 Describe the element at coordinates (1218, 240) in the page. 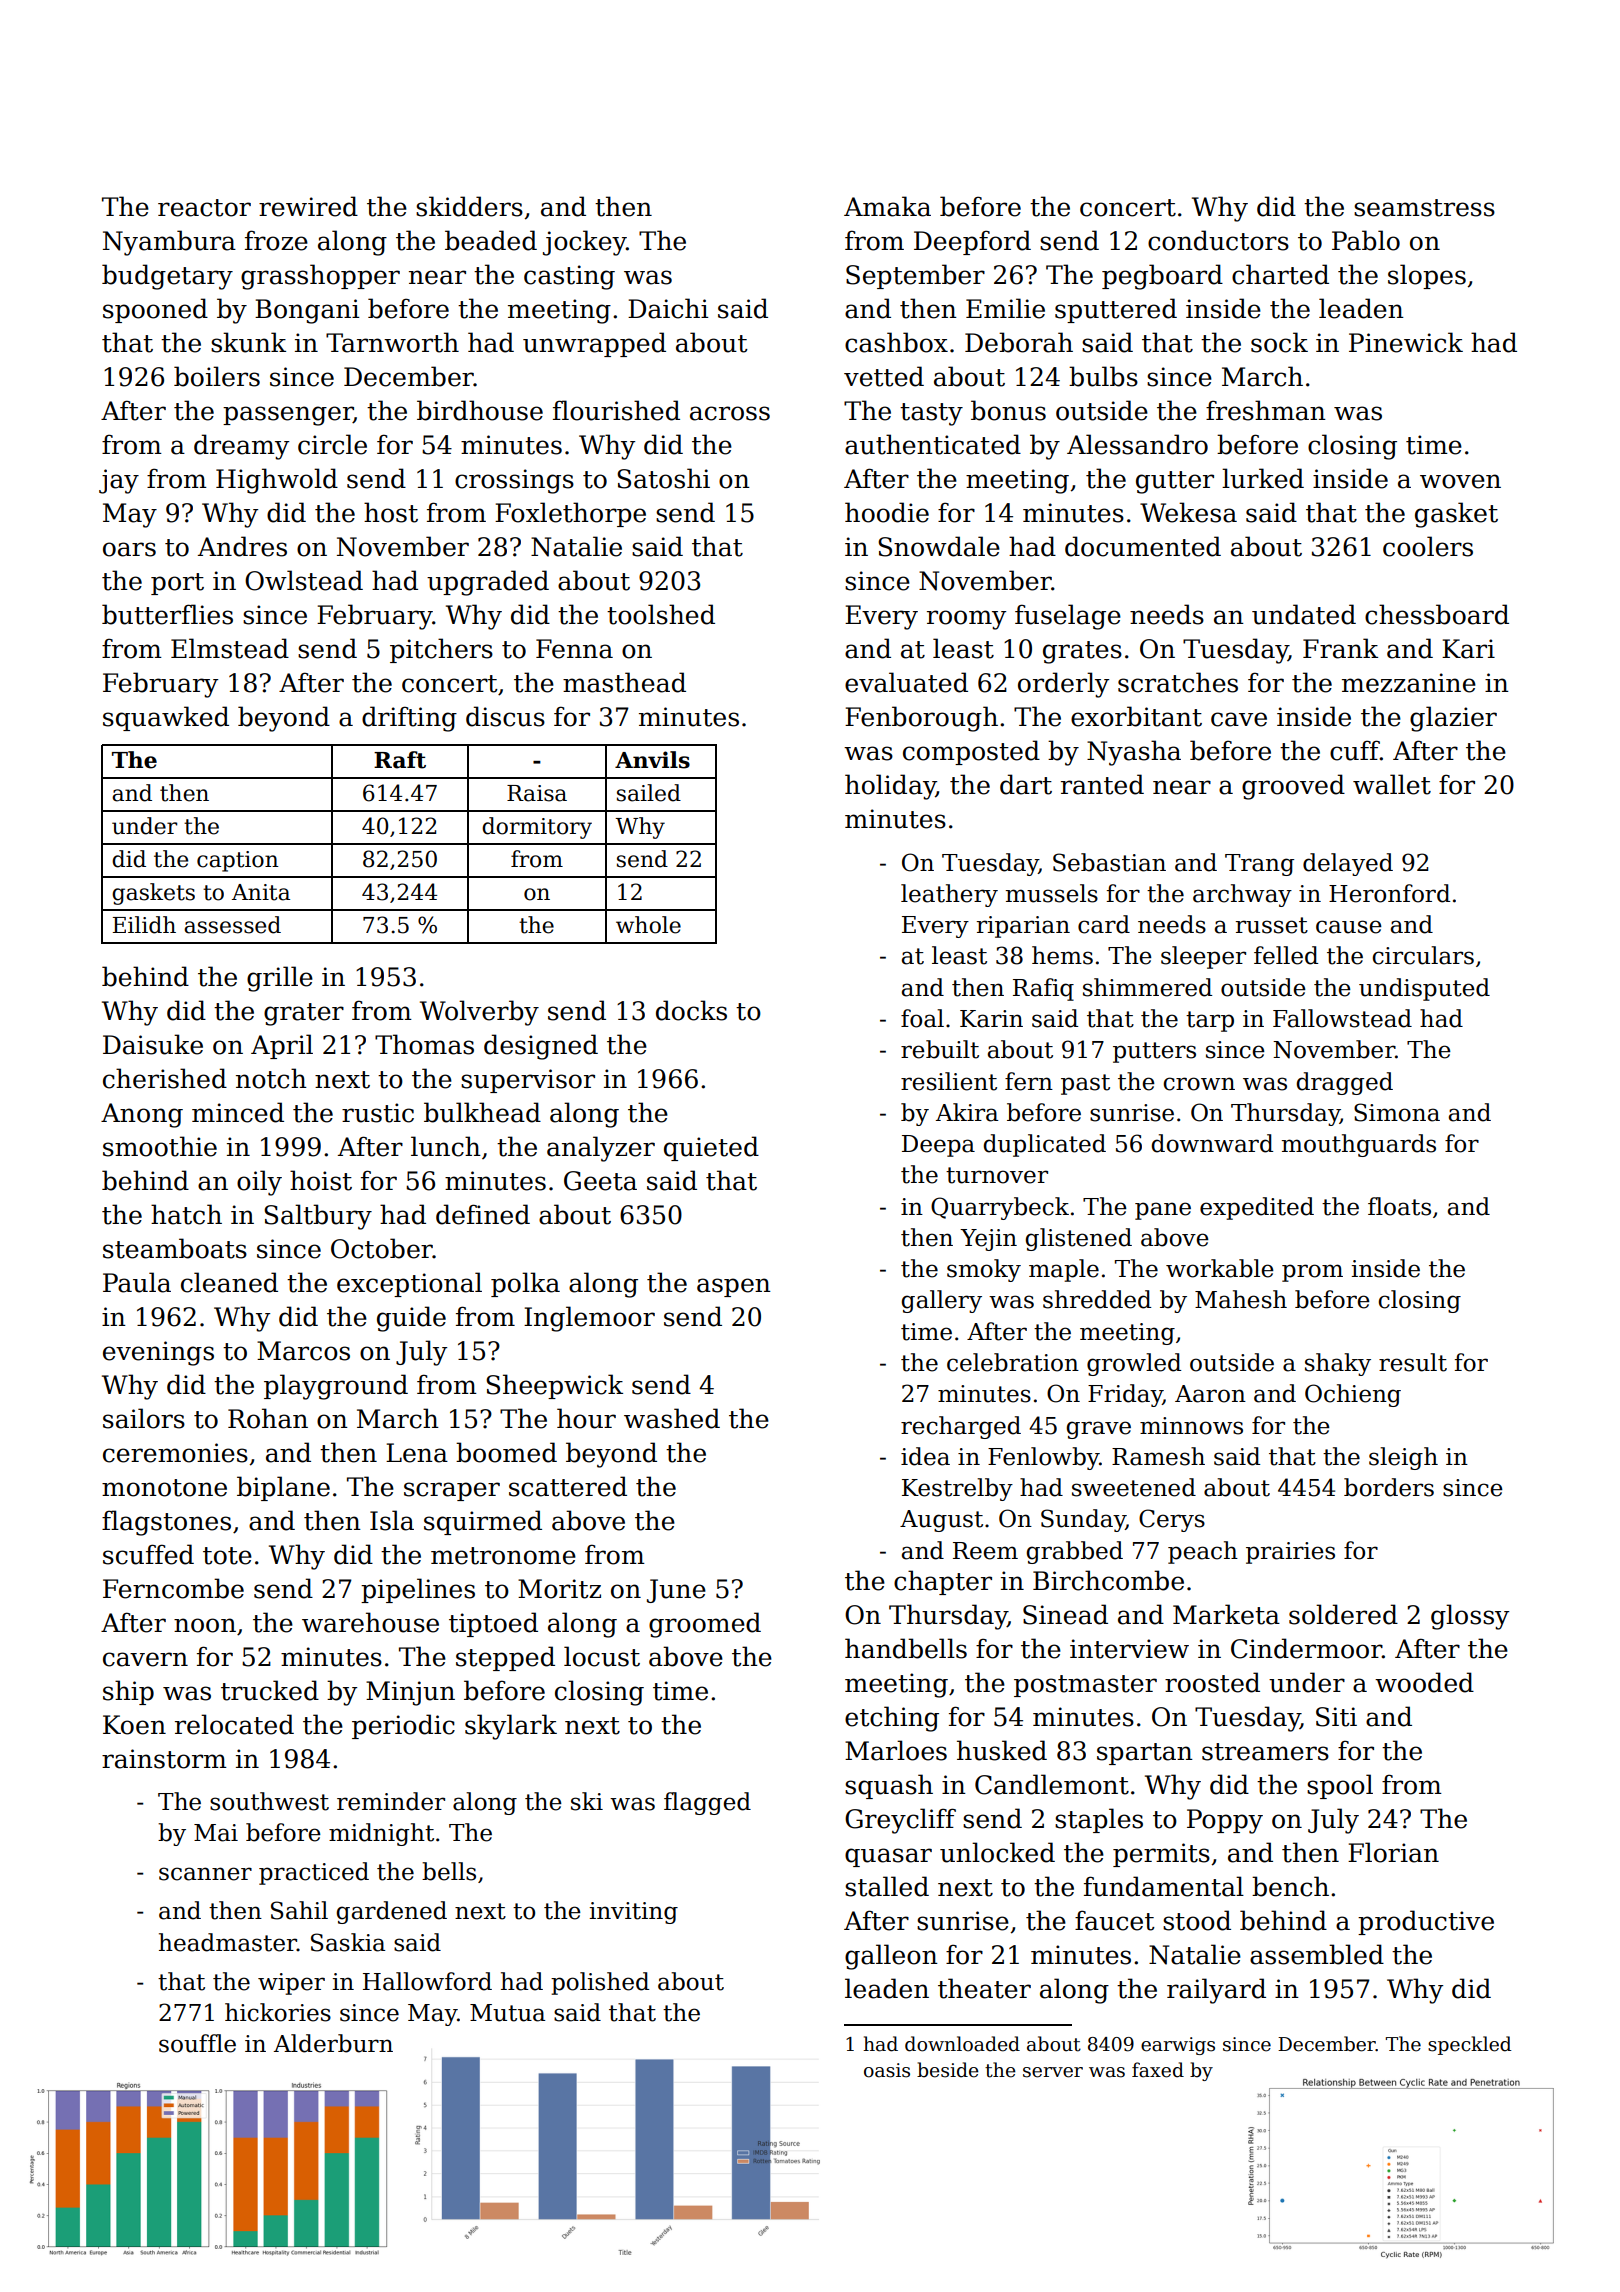

I see `conductors` at that location.
